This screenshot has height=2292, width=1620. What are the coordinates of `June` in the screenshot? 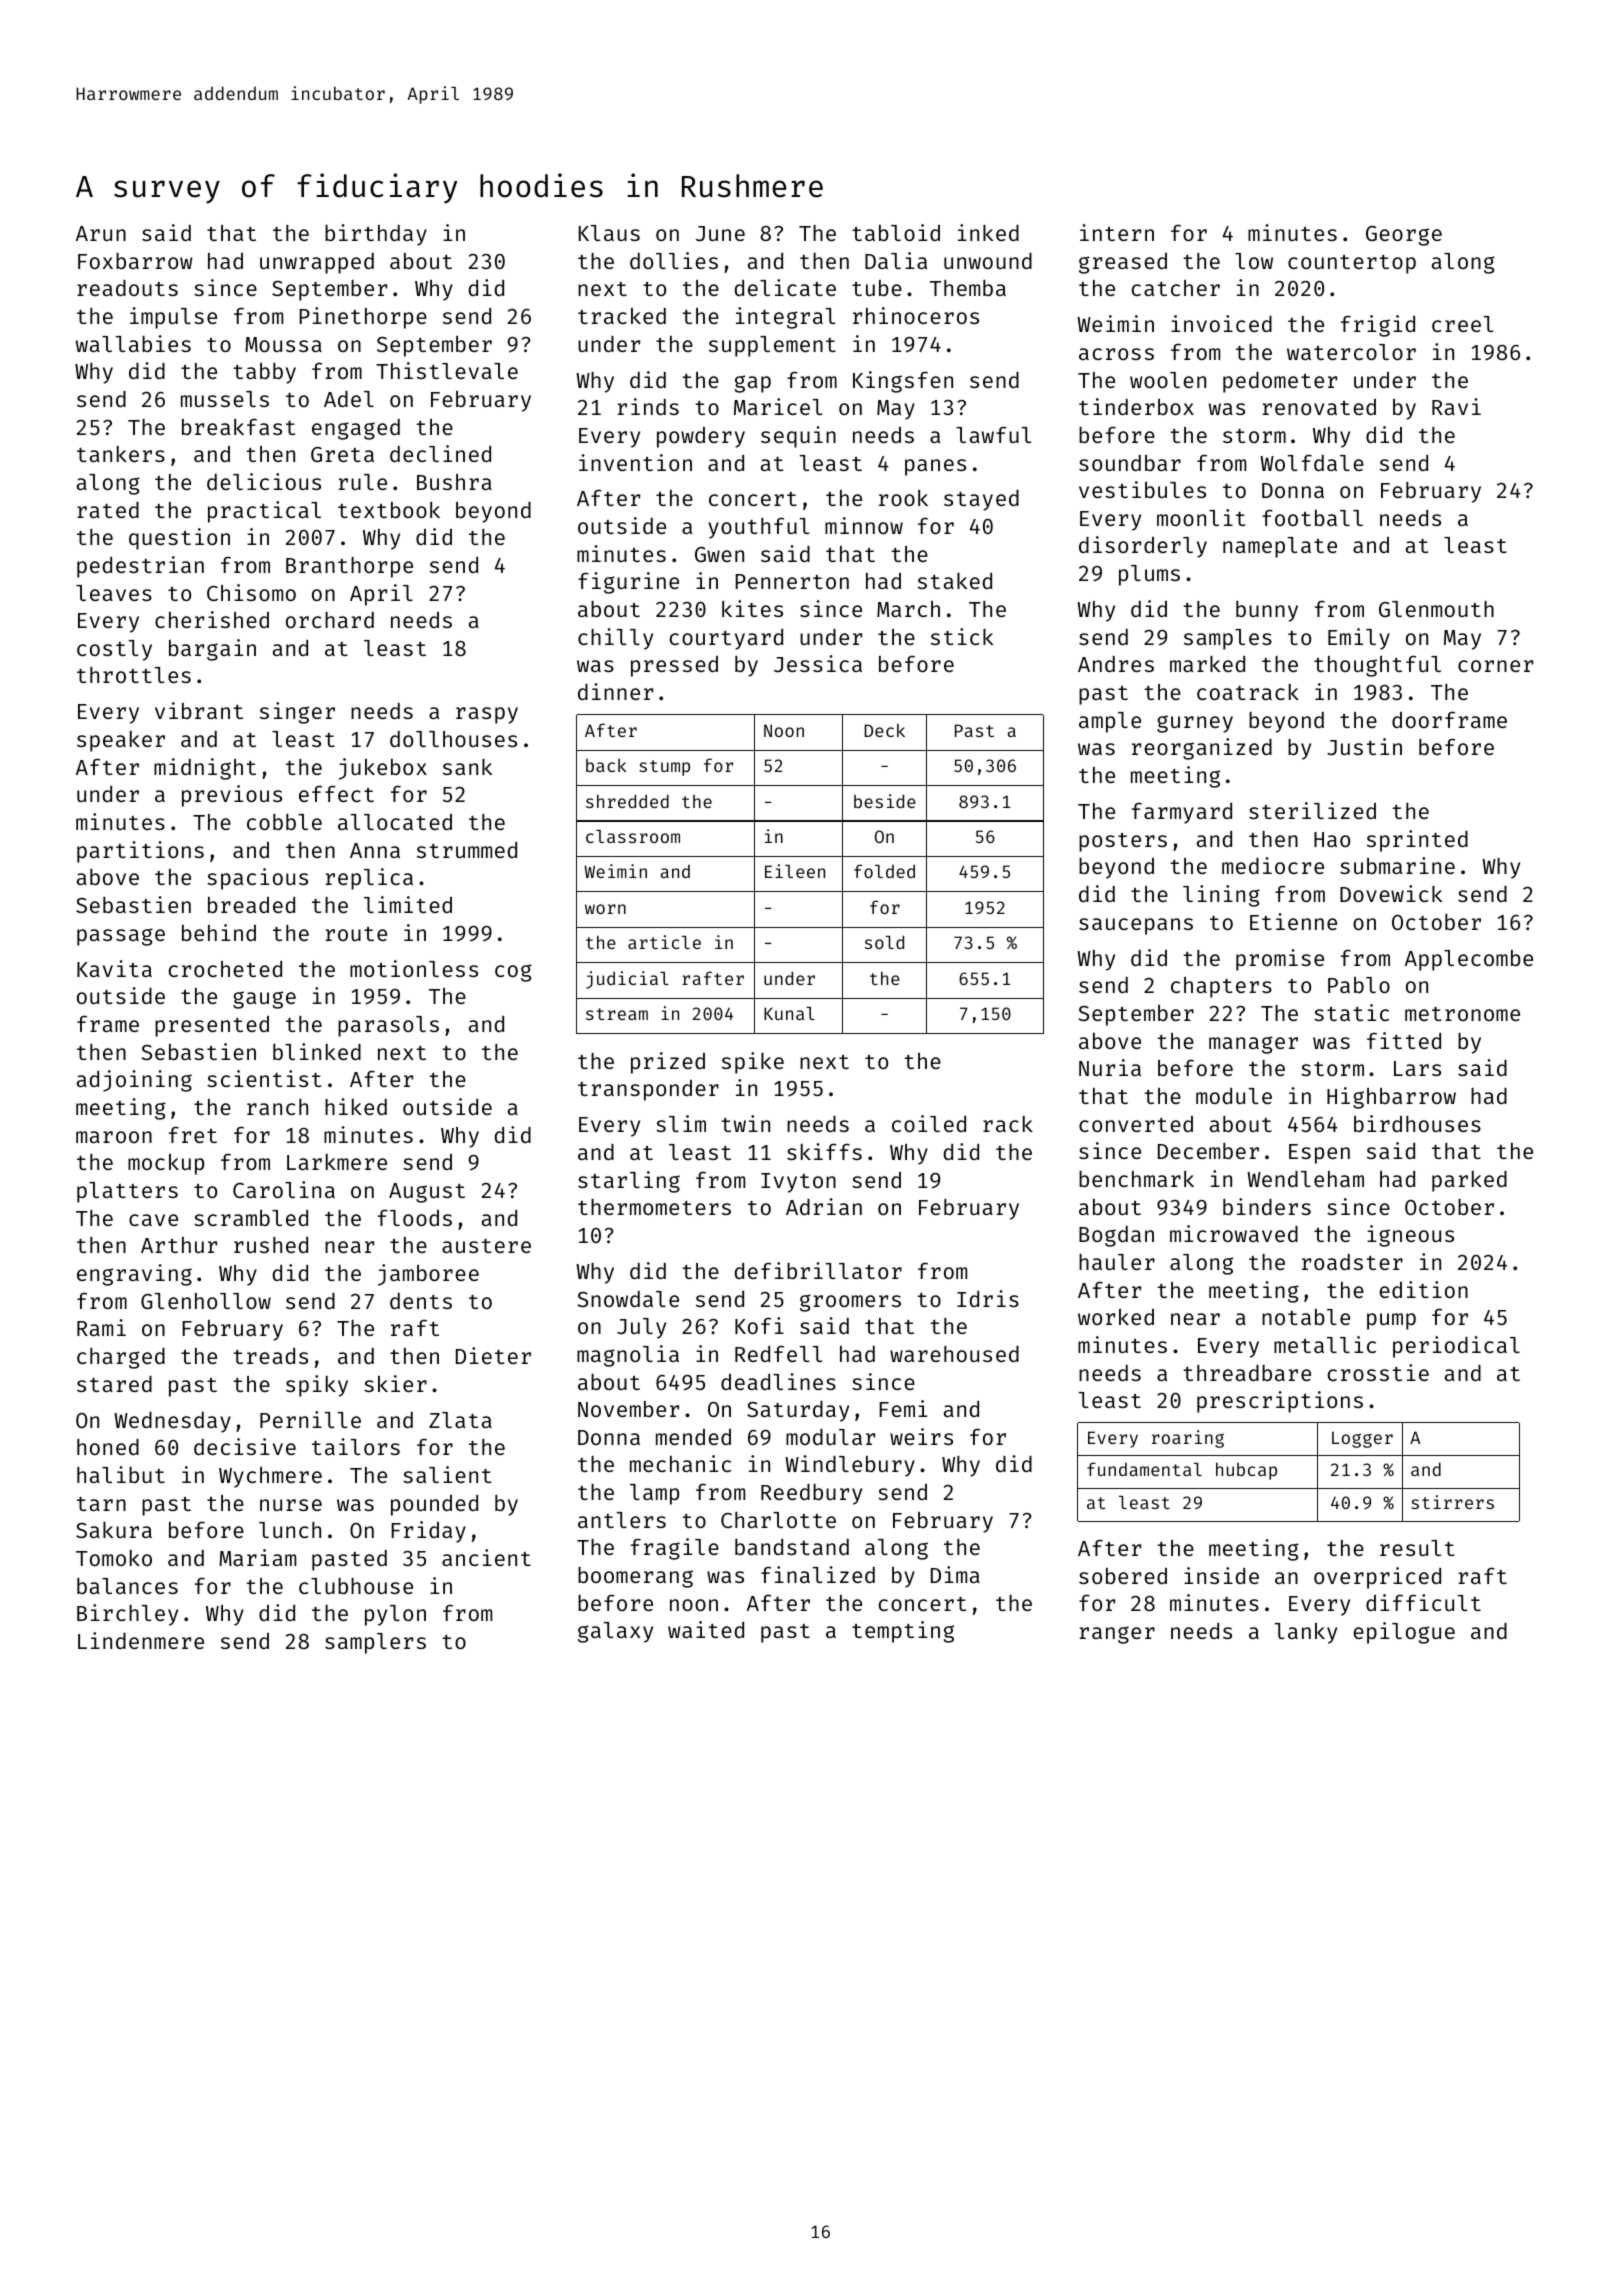 It's located at (720, 233).
